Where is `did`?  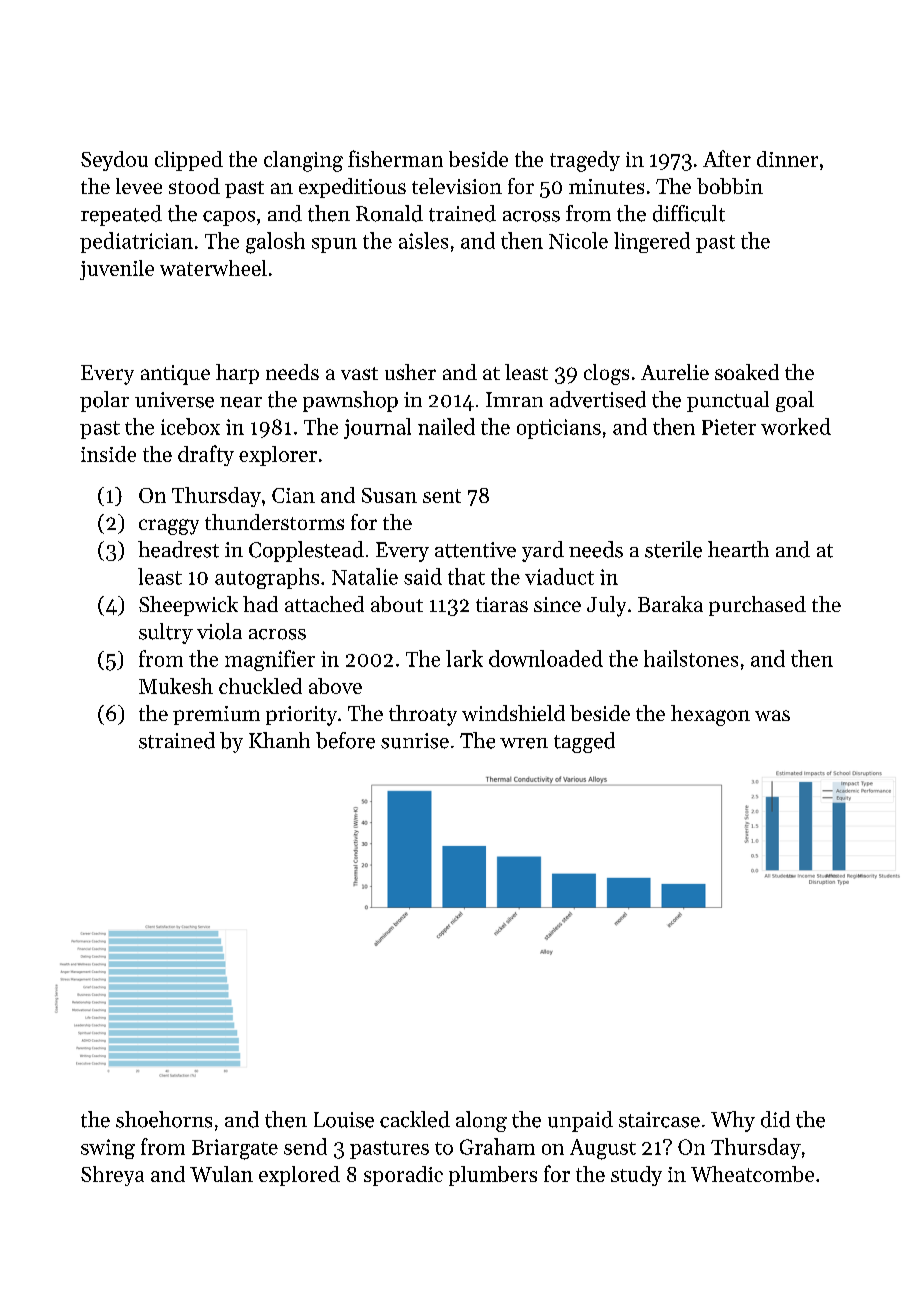
did is located at coordinates (775, 1119).
